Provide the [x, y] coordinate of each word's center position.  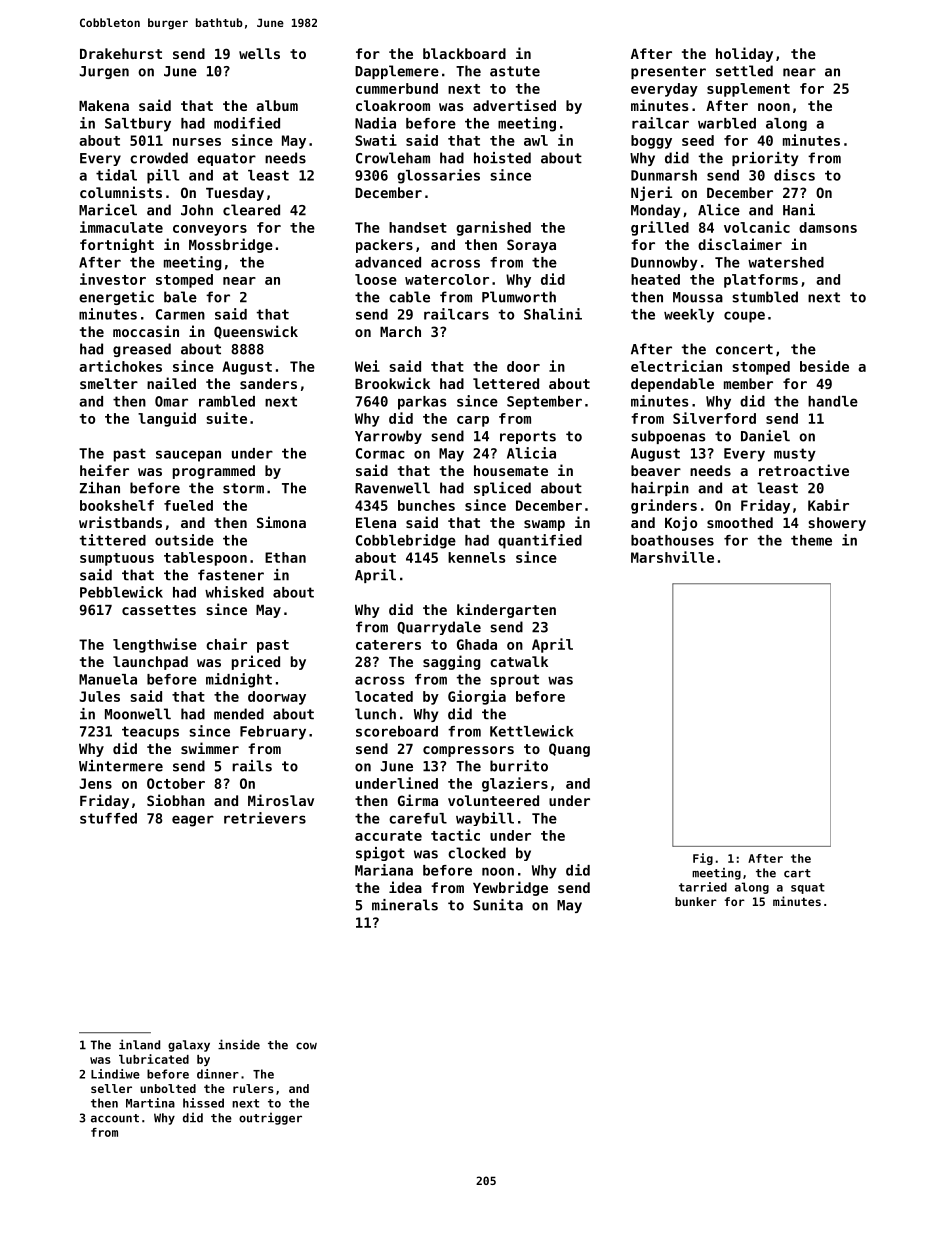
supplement [748, 90]
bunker [696, 901]
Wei [367, 366]
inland [139, 1044]
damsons [828, 227]
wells [259, 53]
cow [306, 1046]
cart [797, 873]
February [273, 733]
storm [243, 488]
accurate [388, 836]
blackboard [464, 53]
